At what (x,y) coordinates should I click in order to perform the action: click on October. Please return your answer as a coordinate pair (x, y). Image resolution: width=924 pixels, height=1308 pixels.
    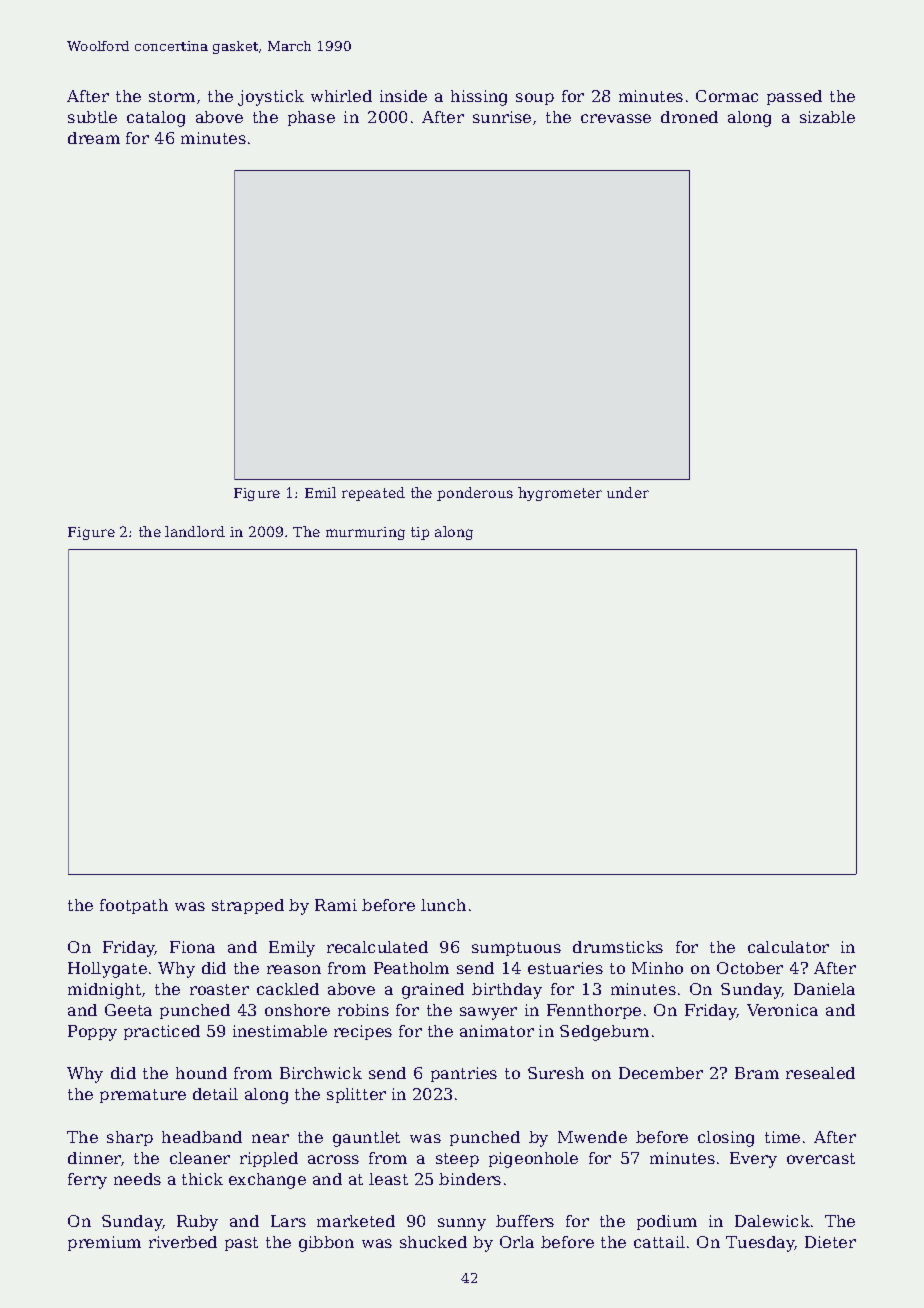
    Looking at the image, I should click on (750, 968).
